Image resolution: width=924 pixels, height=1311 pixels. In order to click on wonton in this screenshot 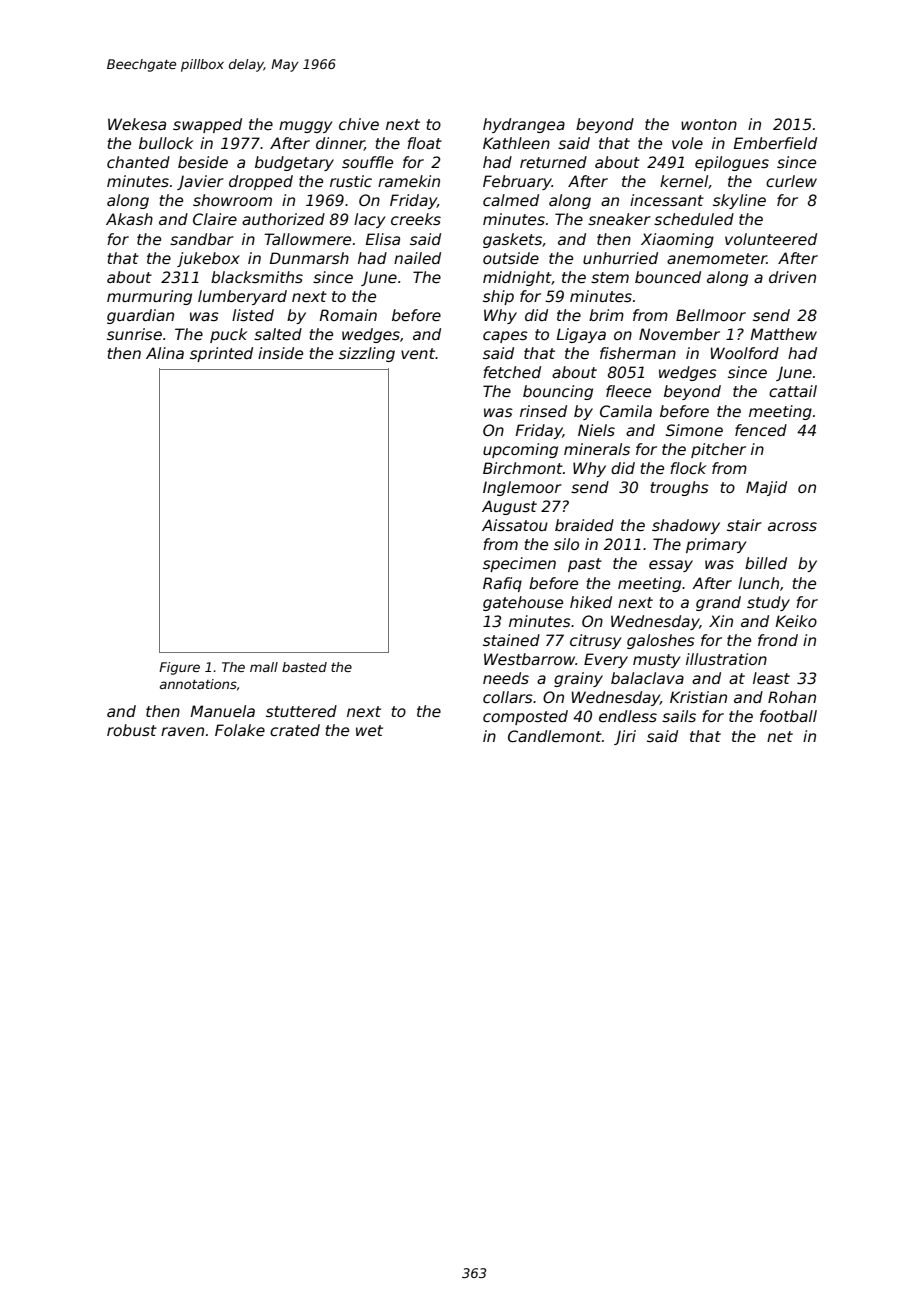, I will do `click(709, 124)`.
